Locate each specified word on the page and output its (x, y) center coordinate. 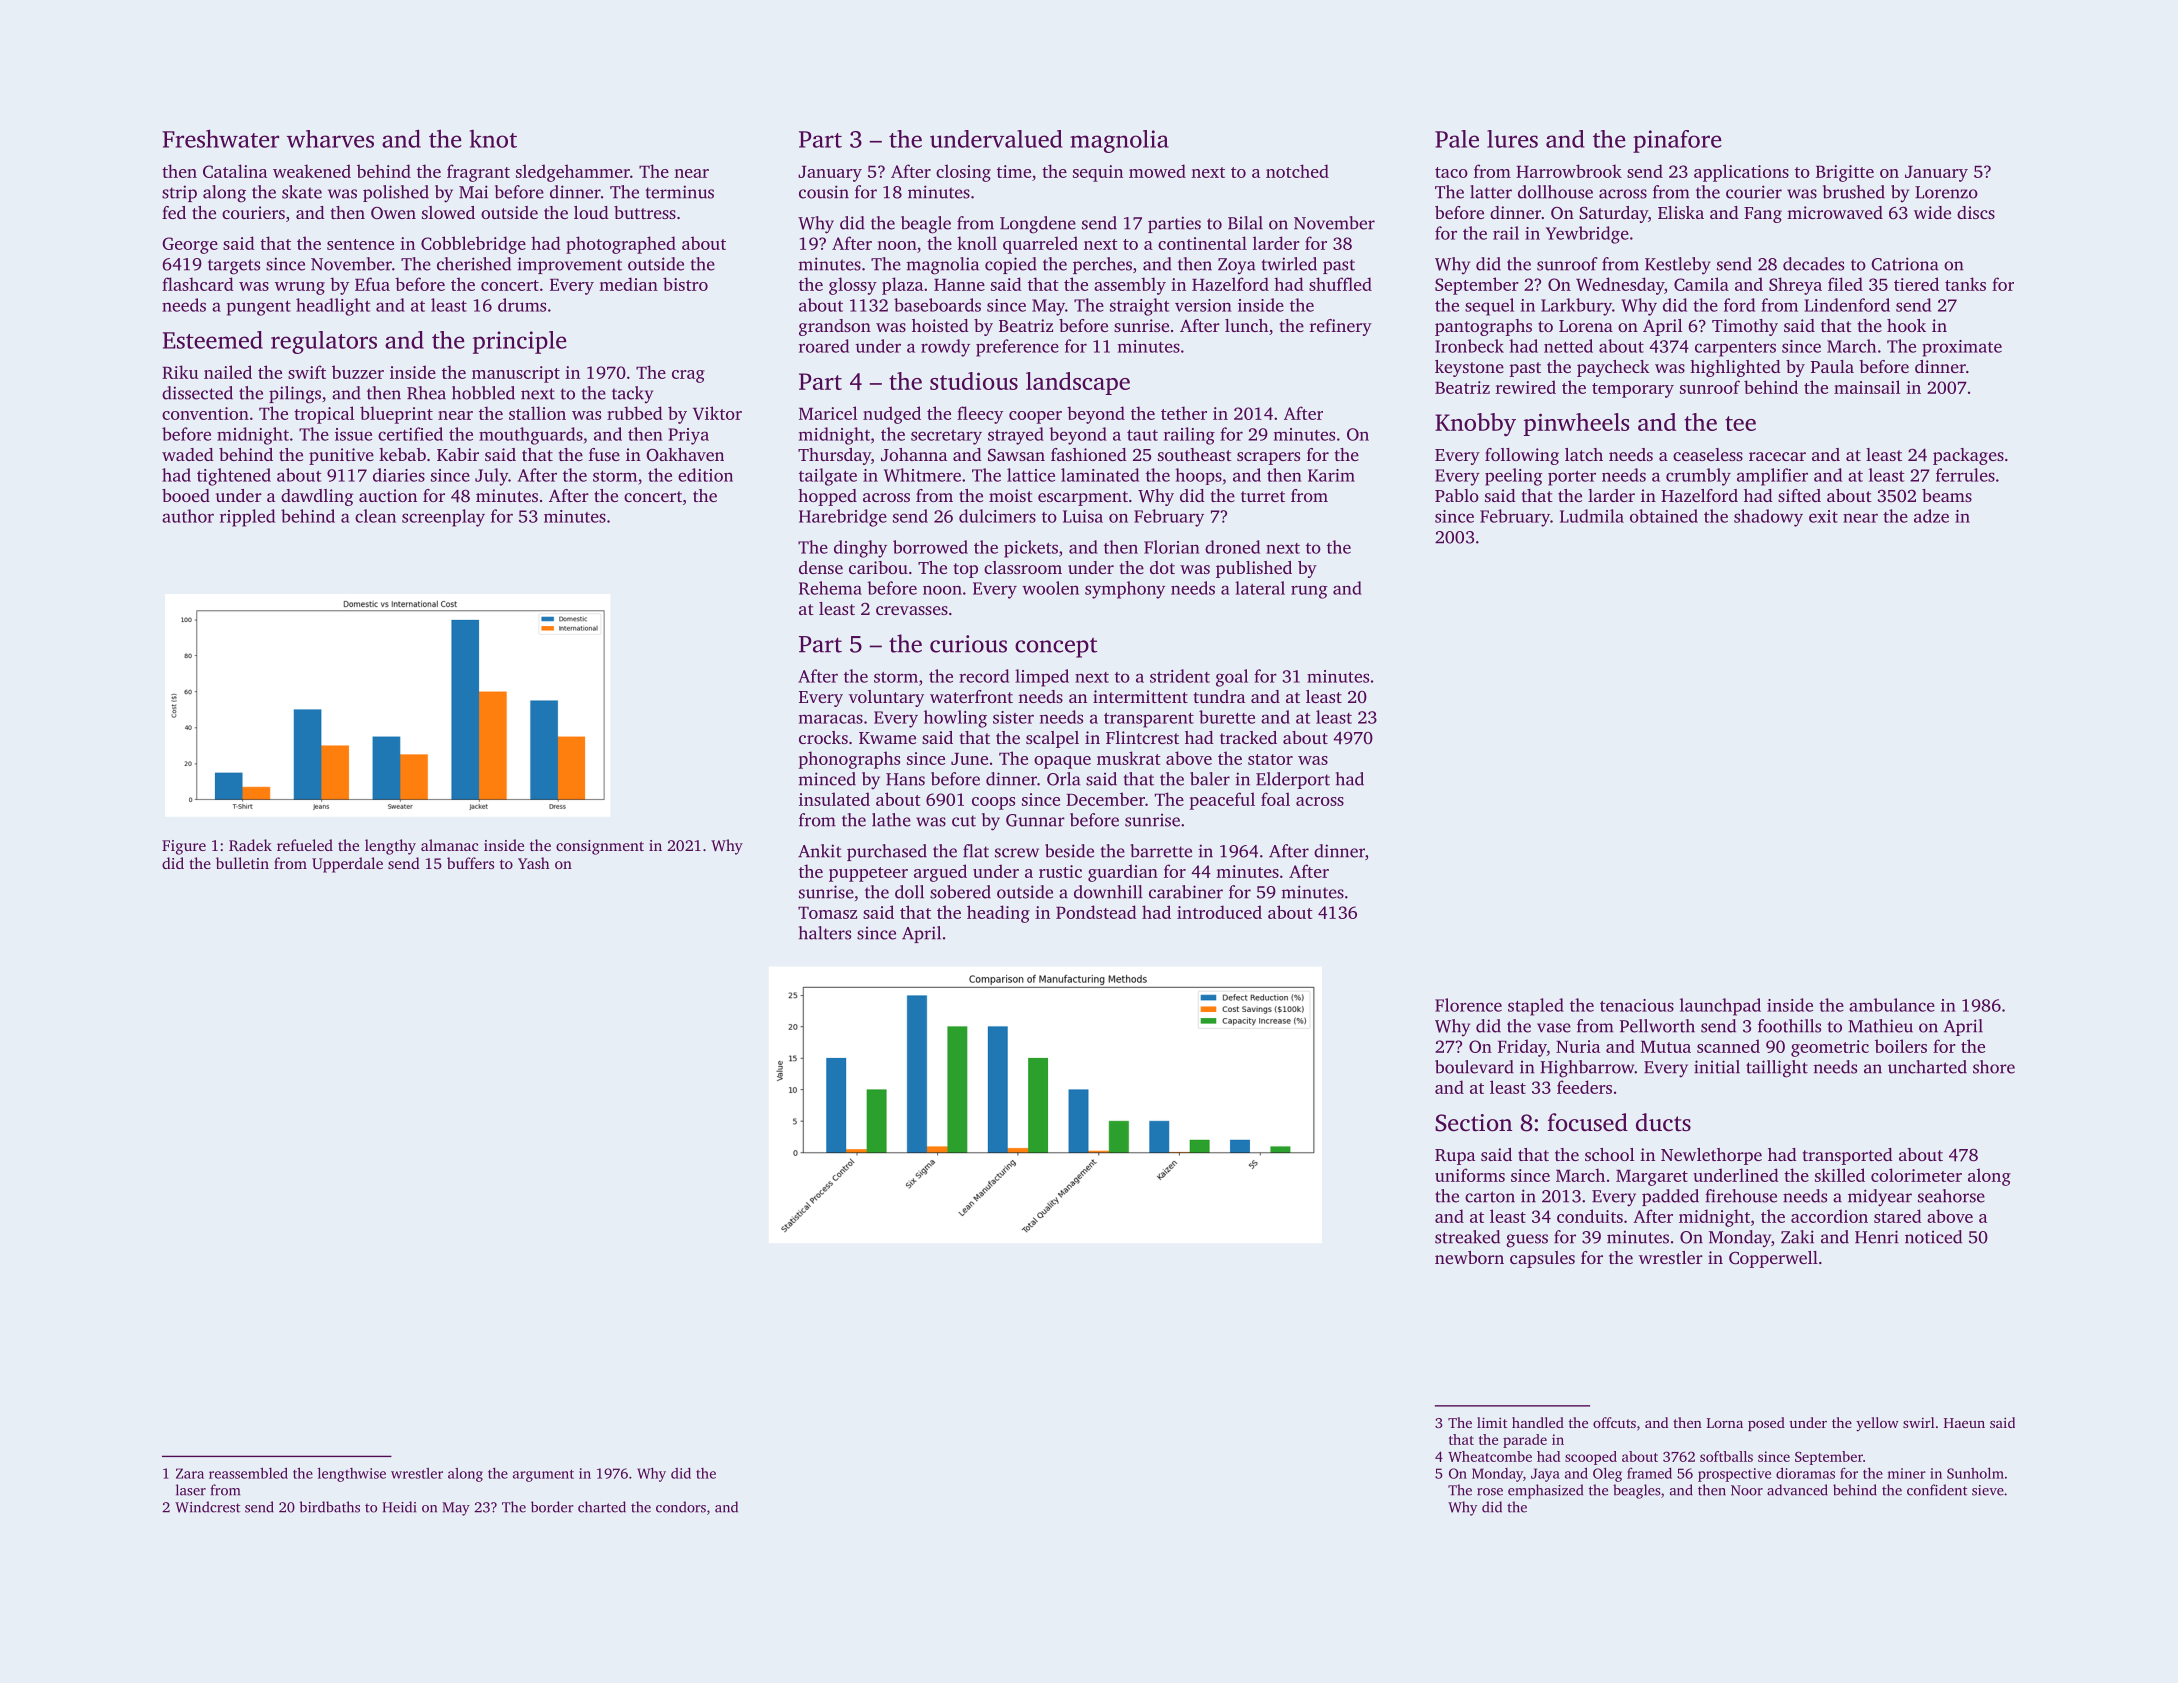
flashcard (198, 284)
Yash (534, 863)
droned (1232, 547)
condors (681, 1507)
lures (1512, 139)
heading (998, 914)
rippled (247, 518)
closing (963, 173)
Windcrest (207, 1507)
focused (1587, 1122)
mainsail (1867, 387)
